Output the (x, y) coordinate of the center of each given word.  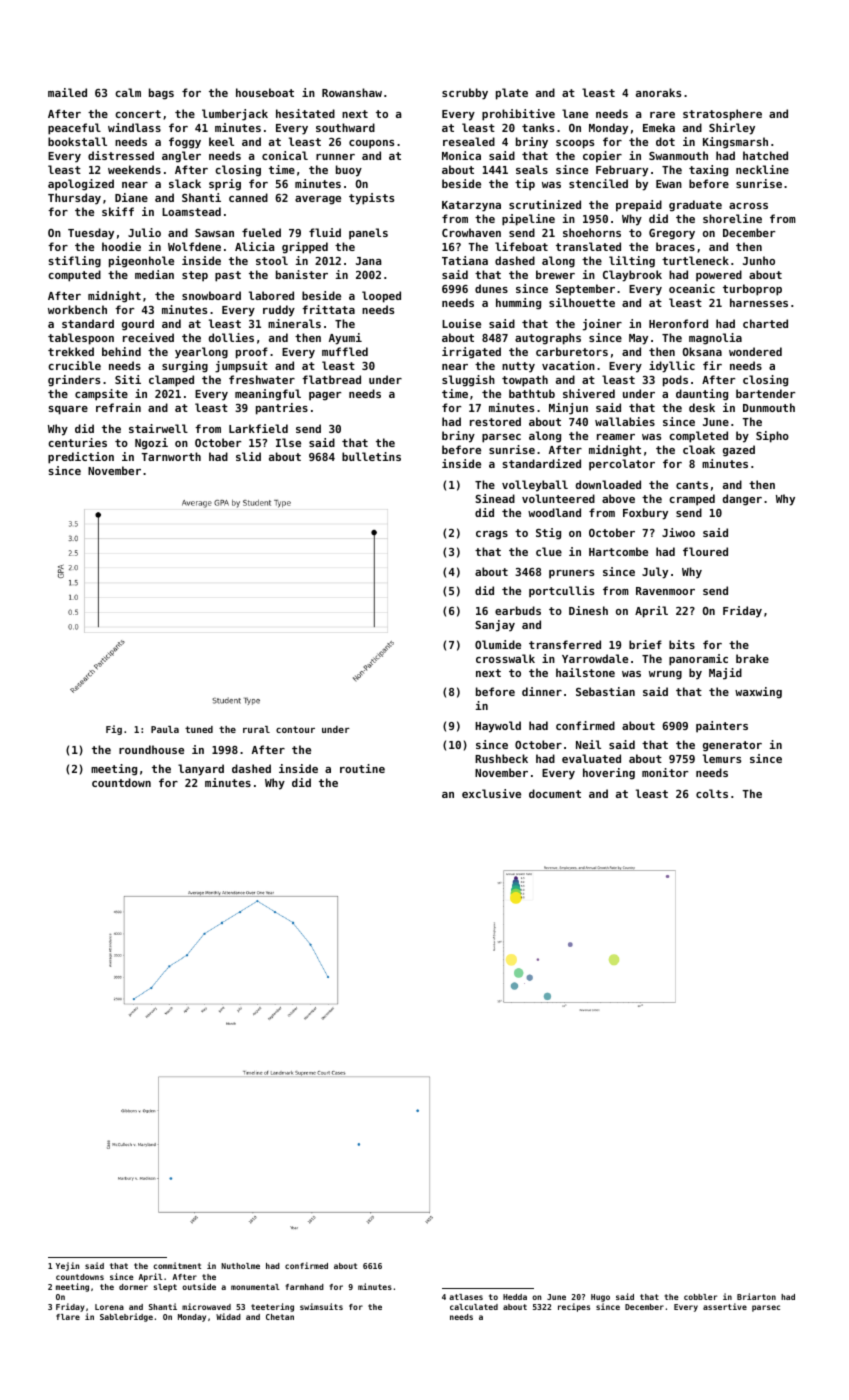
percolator (622, 465)
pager (325, 396)
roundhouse (151, 749)
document (555, 793)
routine (362, 768)
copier (602, 157)
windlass (134, 127)
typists (371, 199)
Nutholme (240, 1266)
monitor (665, 772)
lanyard (201, 770)
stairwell (158, 428)
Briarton (756, 1296)
